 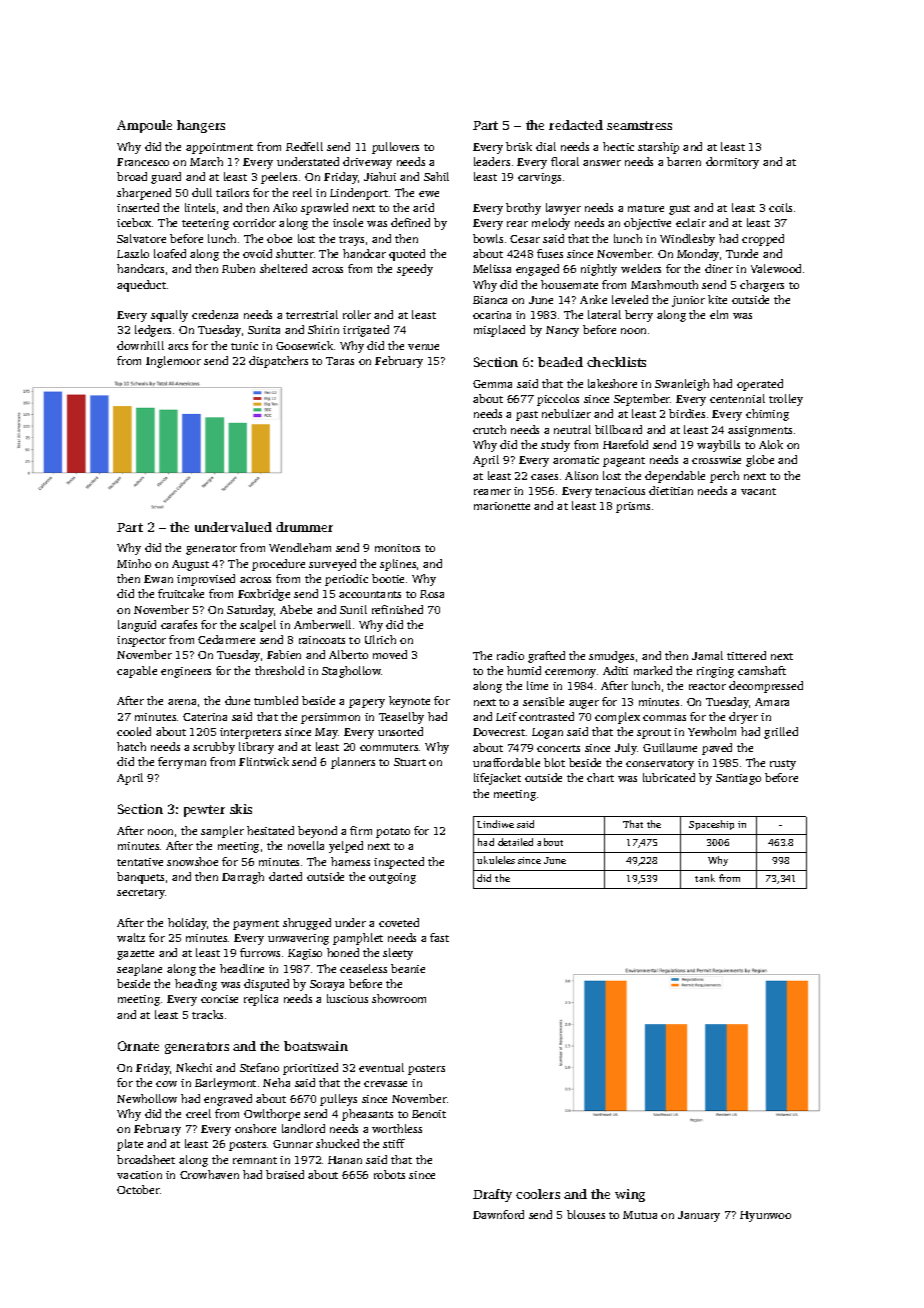 I want to click on capable, so click(x=137, y=672).
